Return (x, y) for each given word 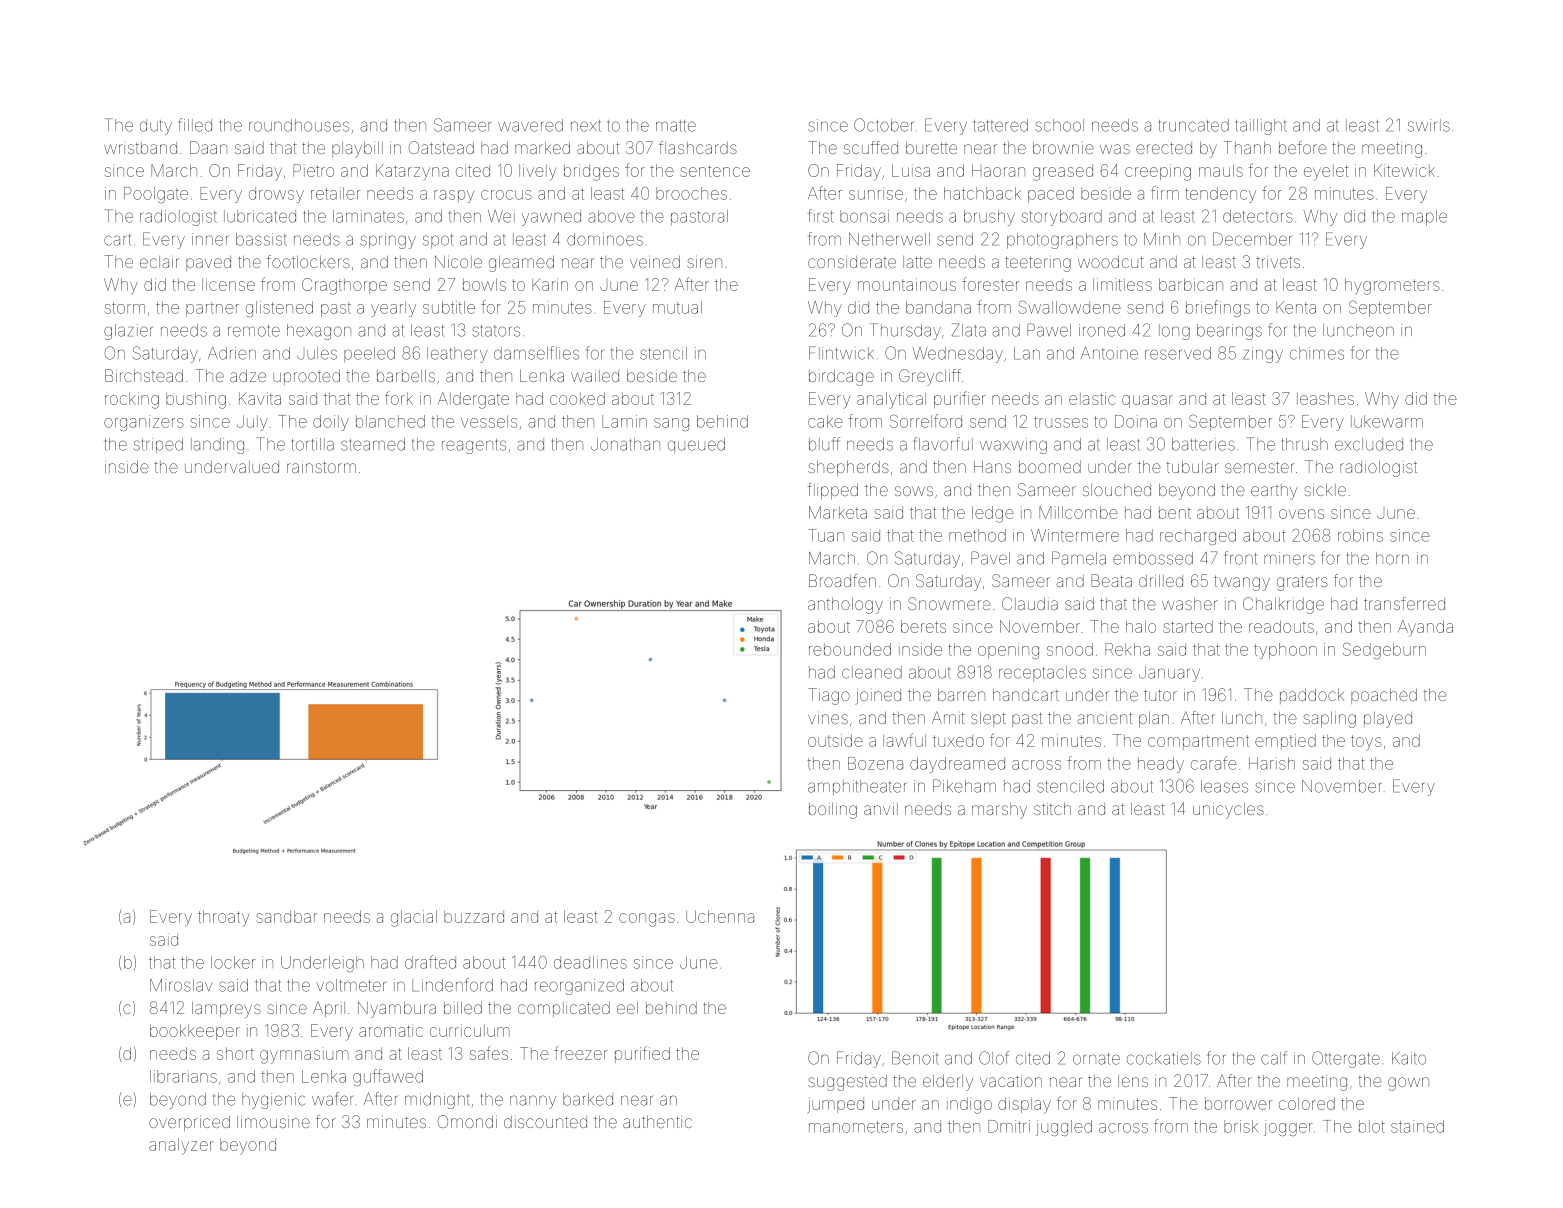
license (228, 284)
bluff (824, 444)
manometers (856, 1127)
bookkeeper (195, 1032)
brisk (1241, 1126)
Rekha (1127, 649)
